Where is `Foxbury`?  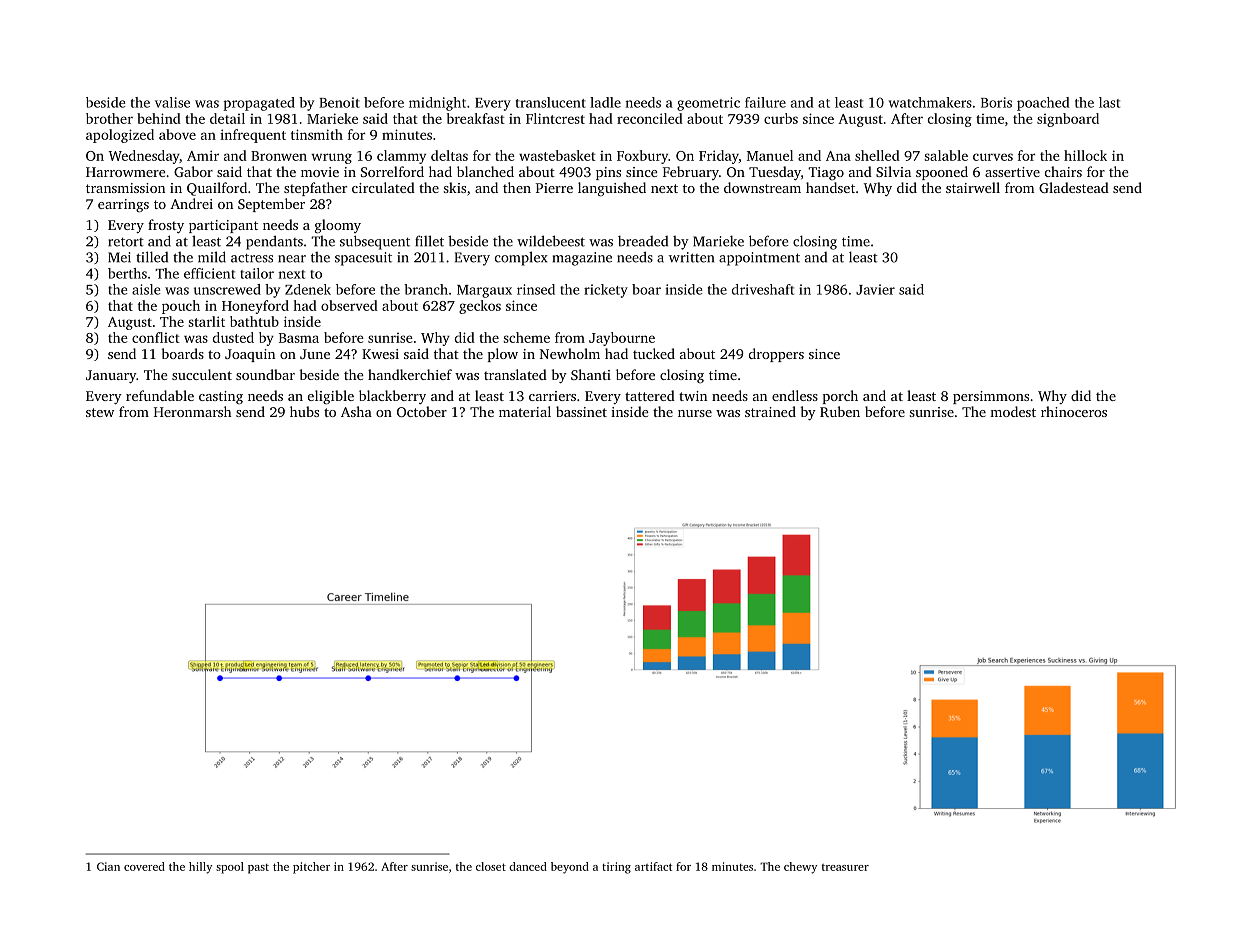 Foxbury is located at coordinates (643, 157).
